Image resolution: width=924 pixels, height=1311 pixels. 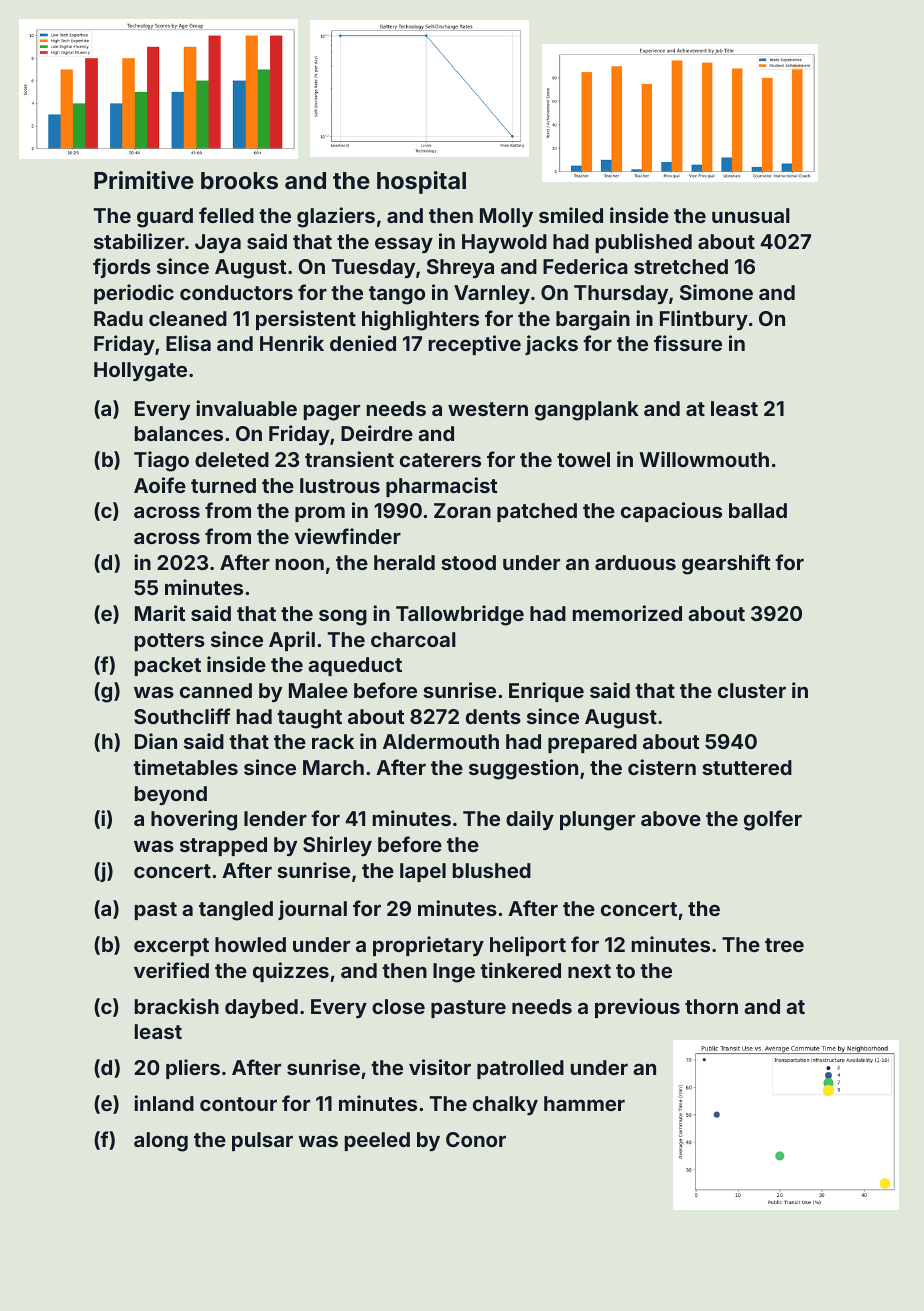 What do you see at coordinates (585, 266) in the image?
I see `Federica` at bounding box center [585, 266].
